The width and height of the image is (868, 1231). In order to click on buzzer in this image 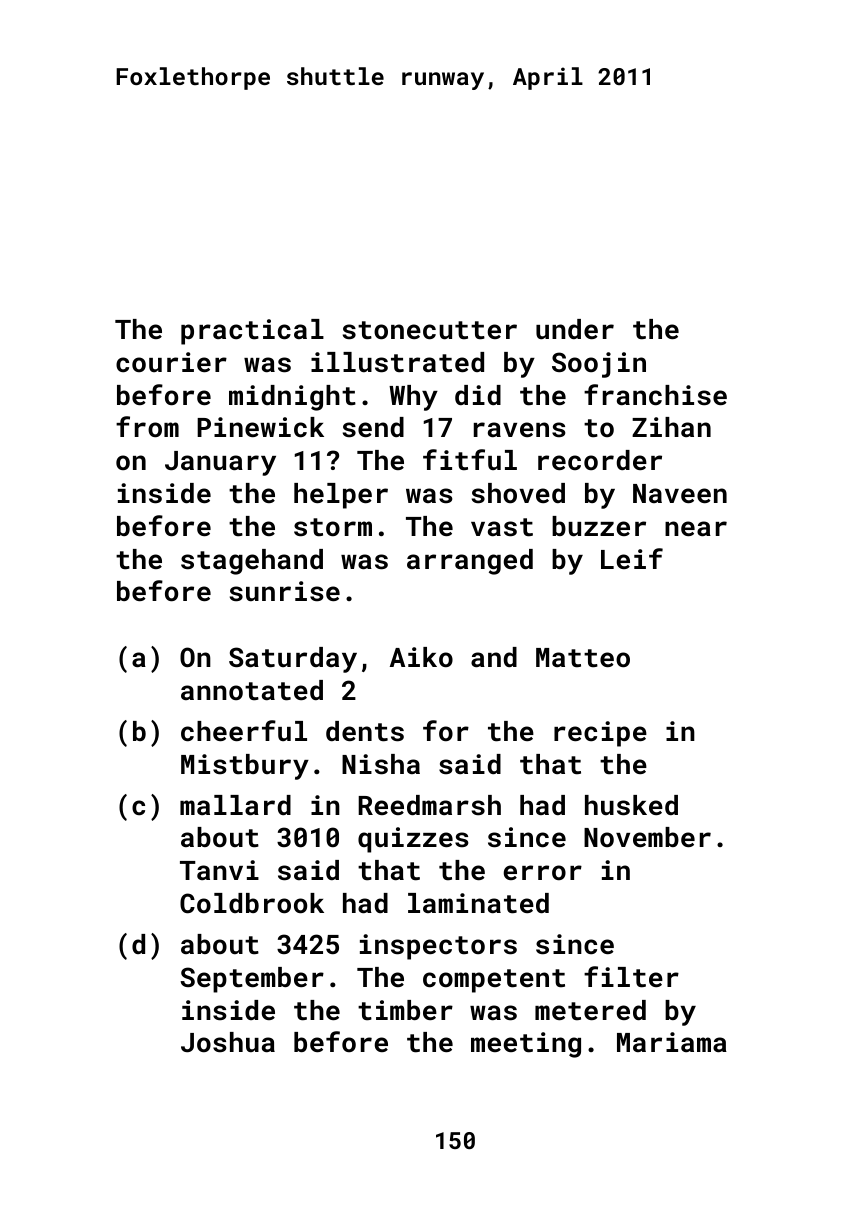, I will do `click(599, 526)`.
